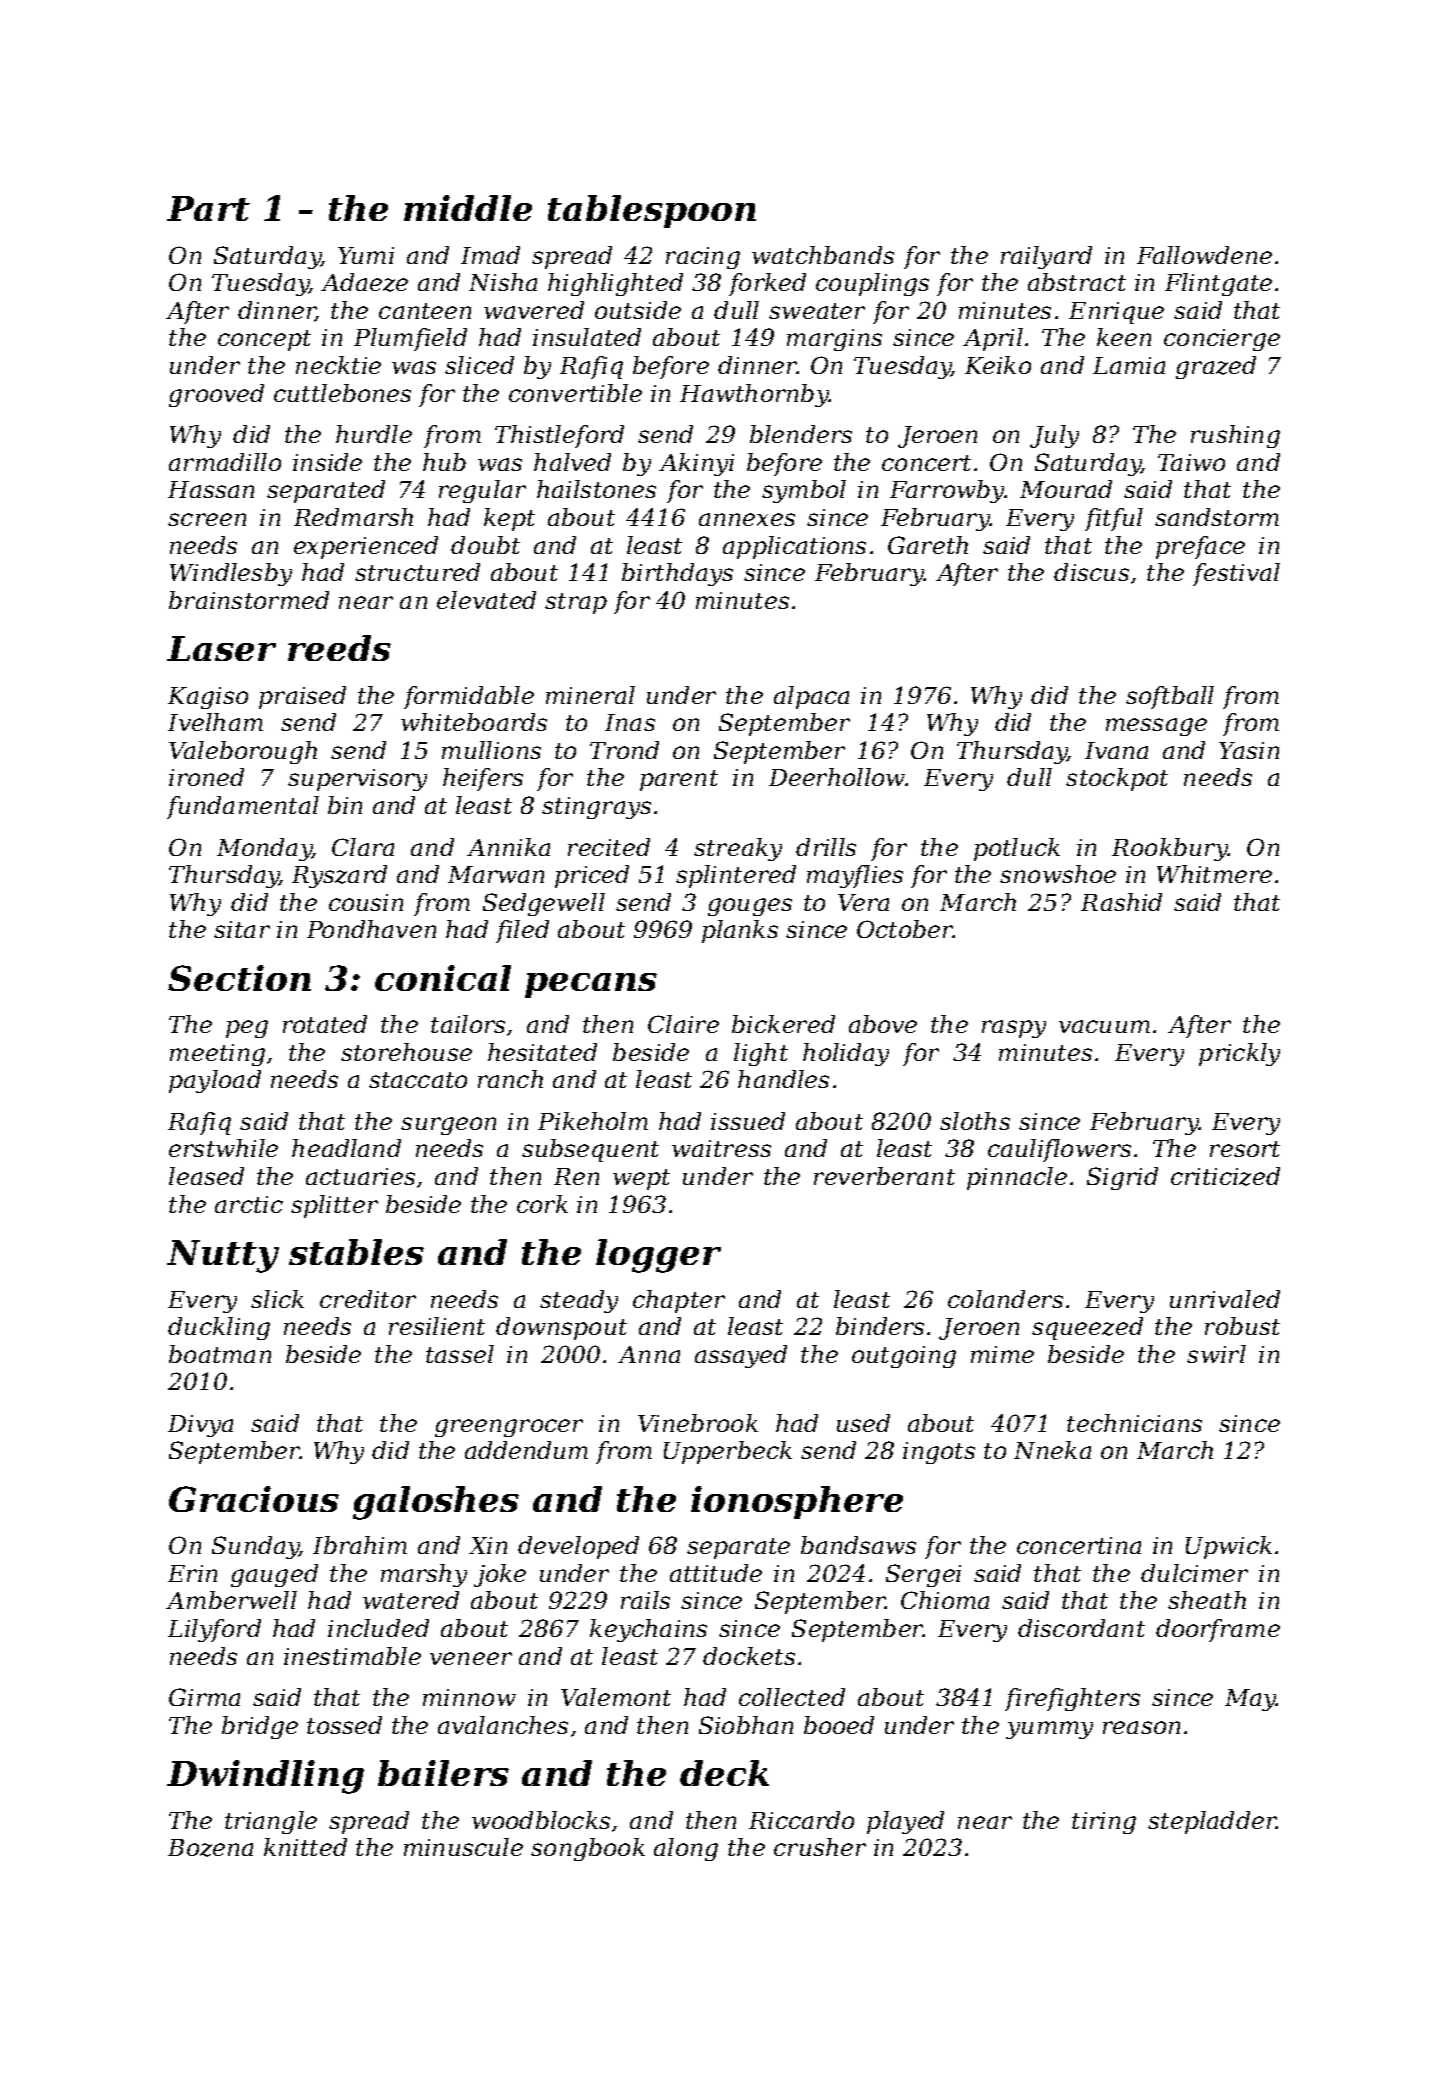 This screenshot has width=1450, height=2100. What do you see at coordinates (468, 208) in the screenshot?
I see `middle` at bounding box center [468, 208].
